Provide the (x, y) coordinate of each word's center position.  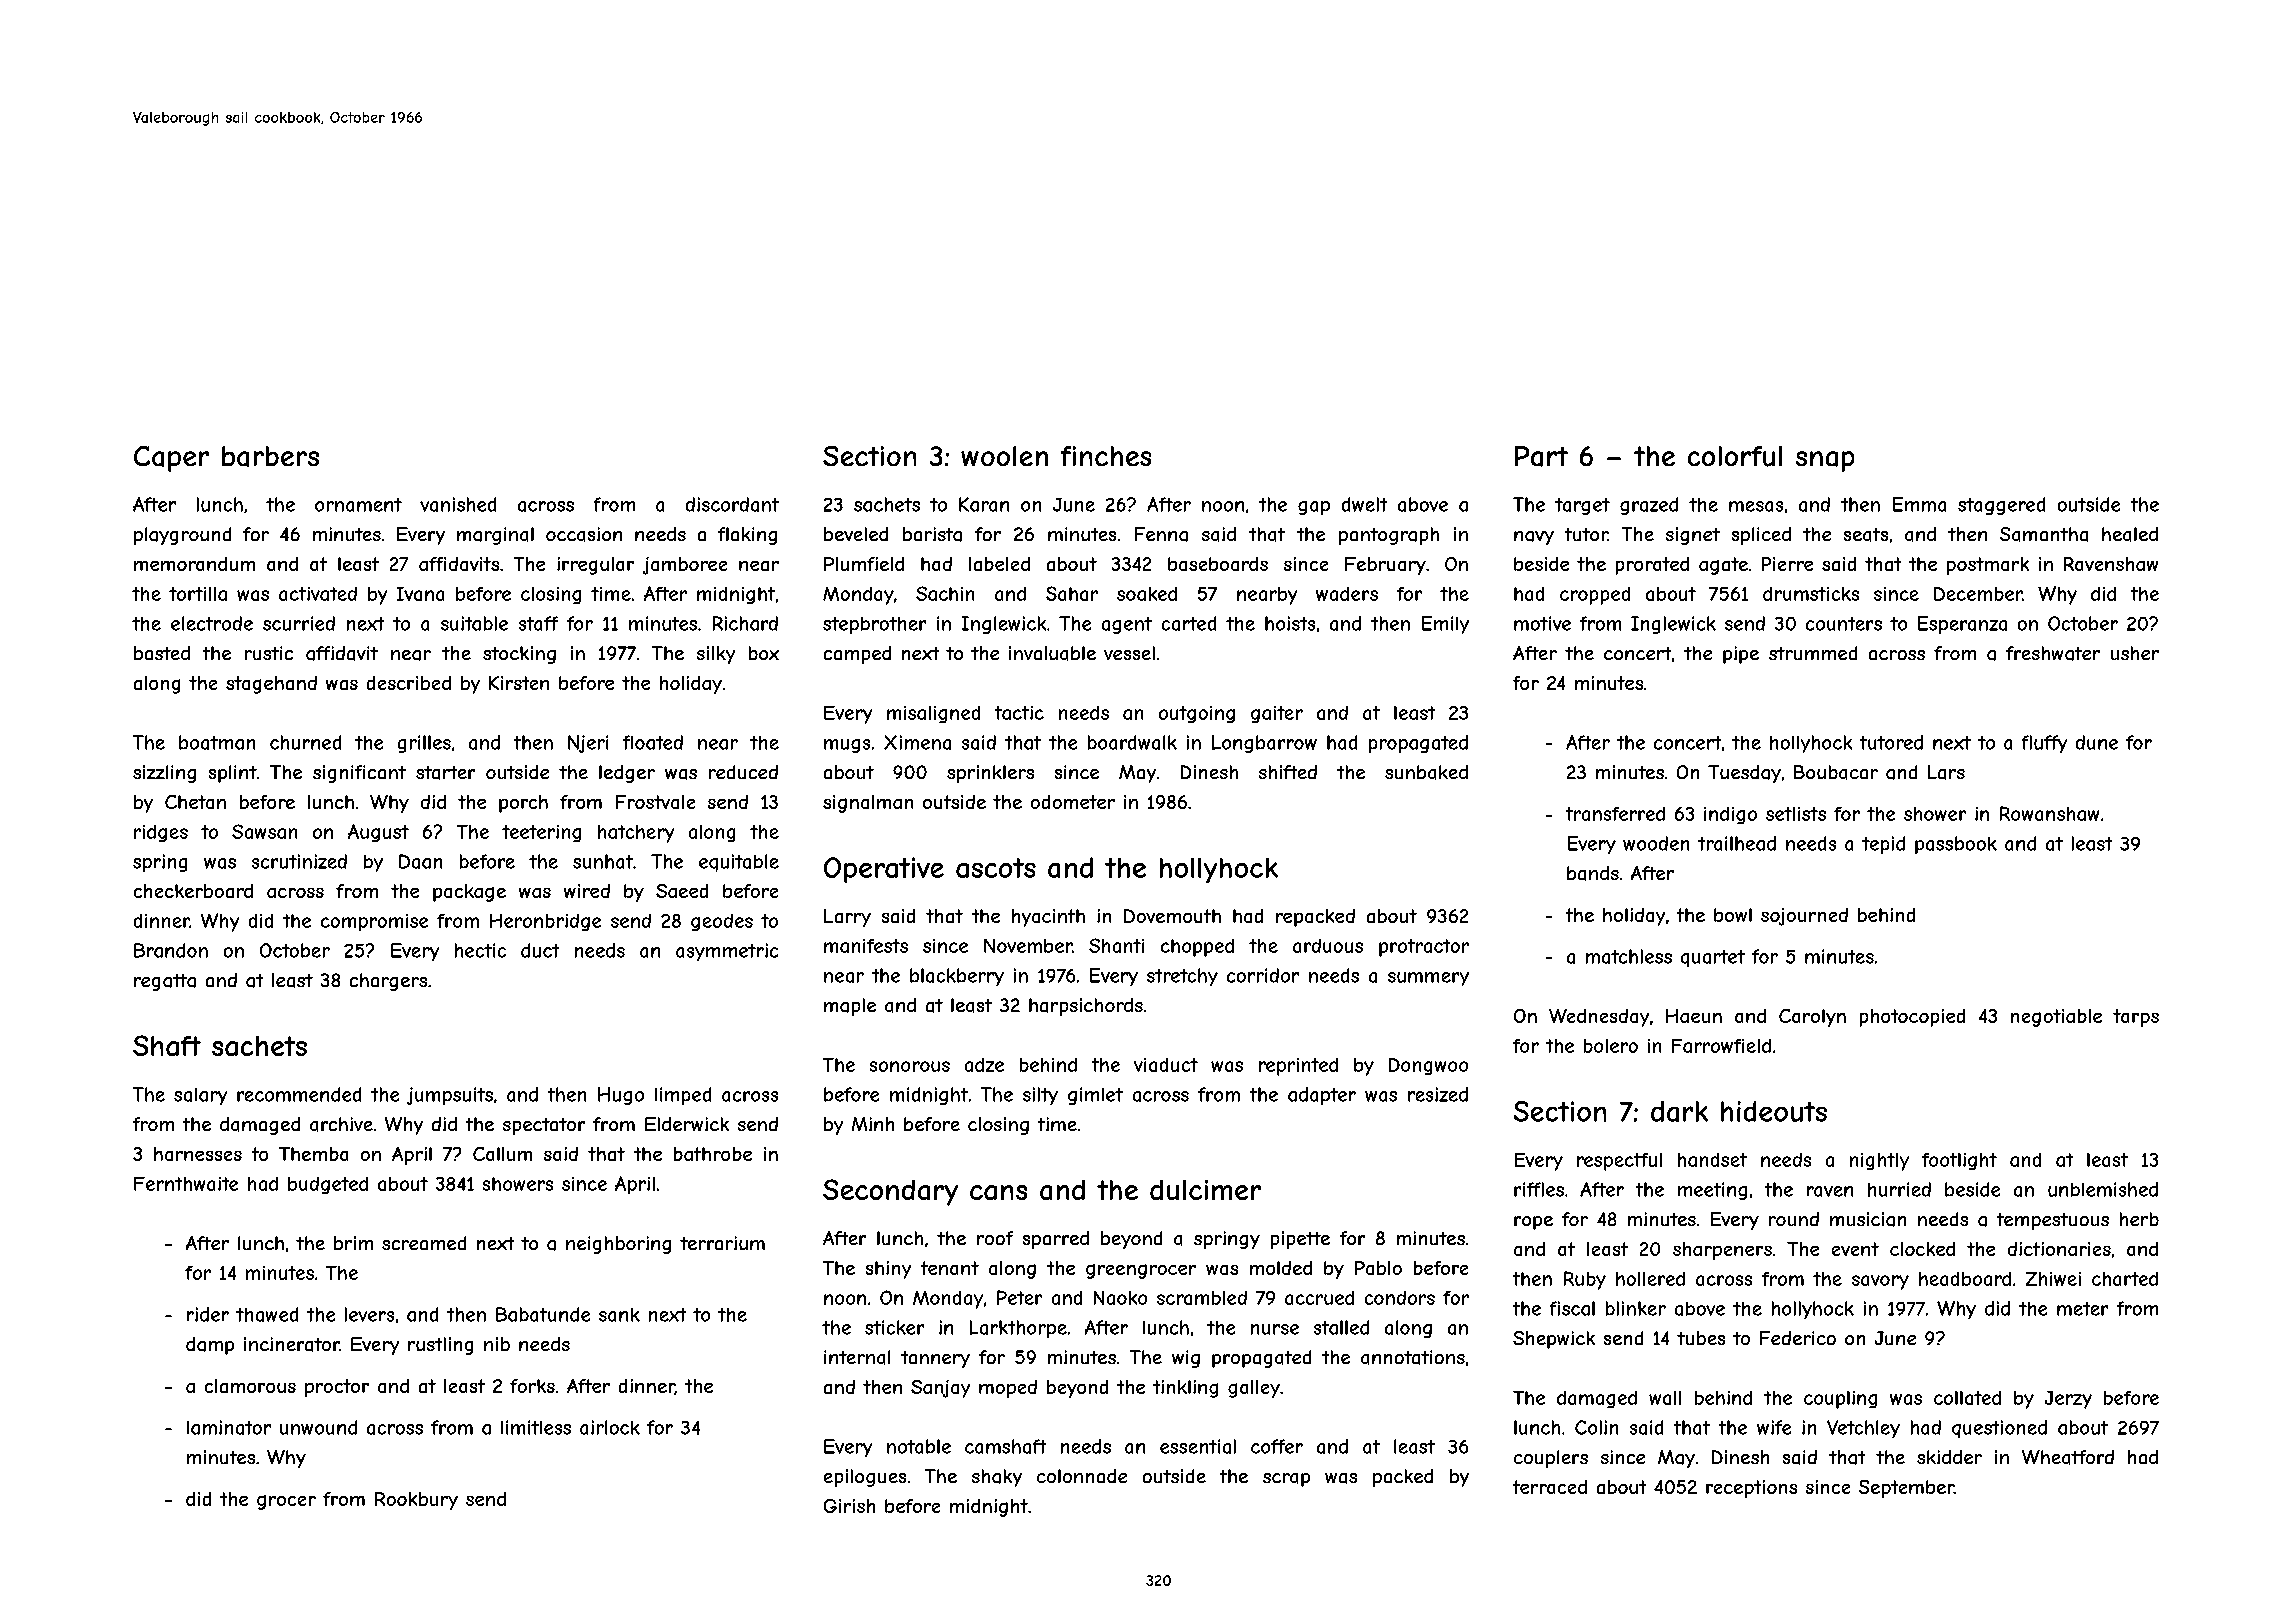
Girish (849, 1506)
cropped (1595, 596)
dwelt (1364, 504)
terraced (1550, 1487)
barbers (270, 456)
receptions (1751, 1489)
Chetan (195, 802)
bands (1593, 873)
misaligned (933, 714)
